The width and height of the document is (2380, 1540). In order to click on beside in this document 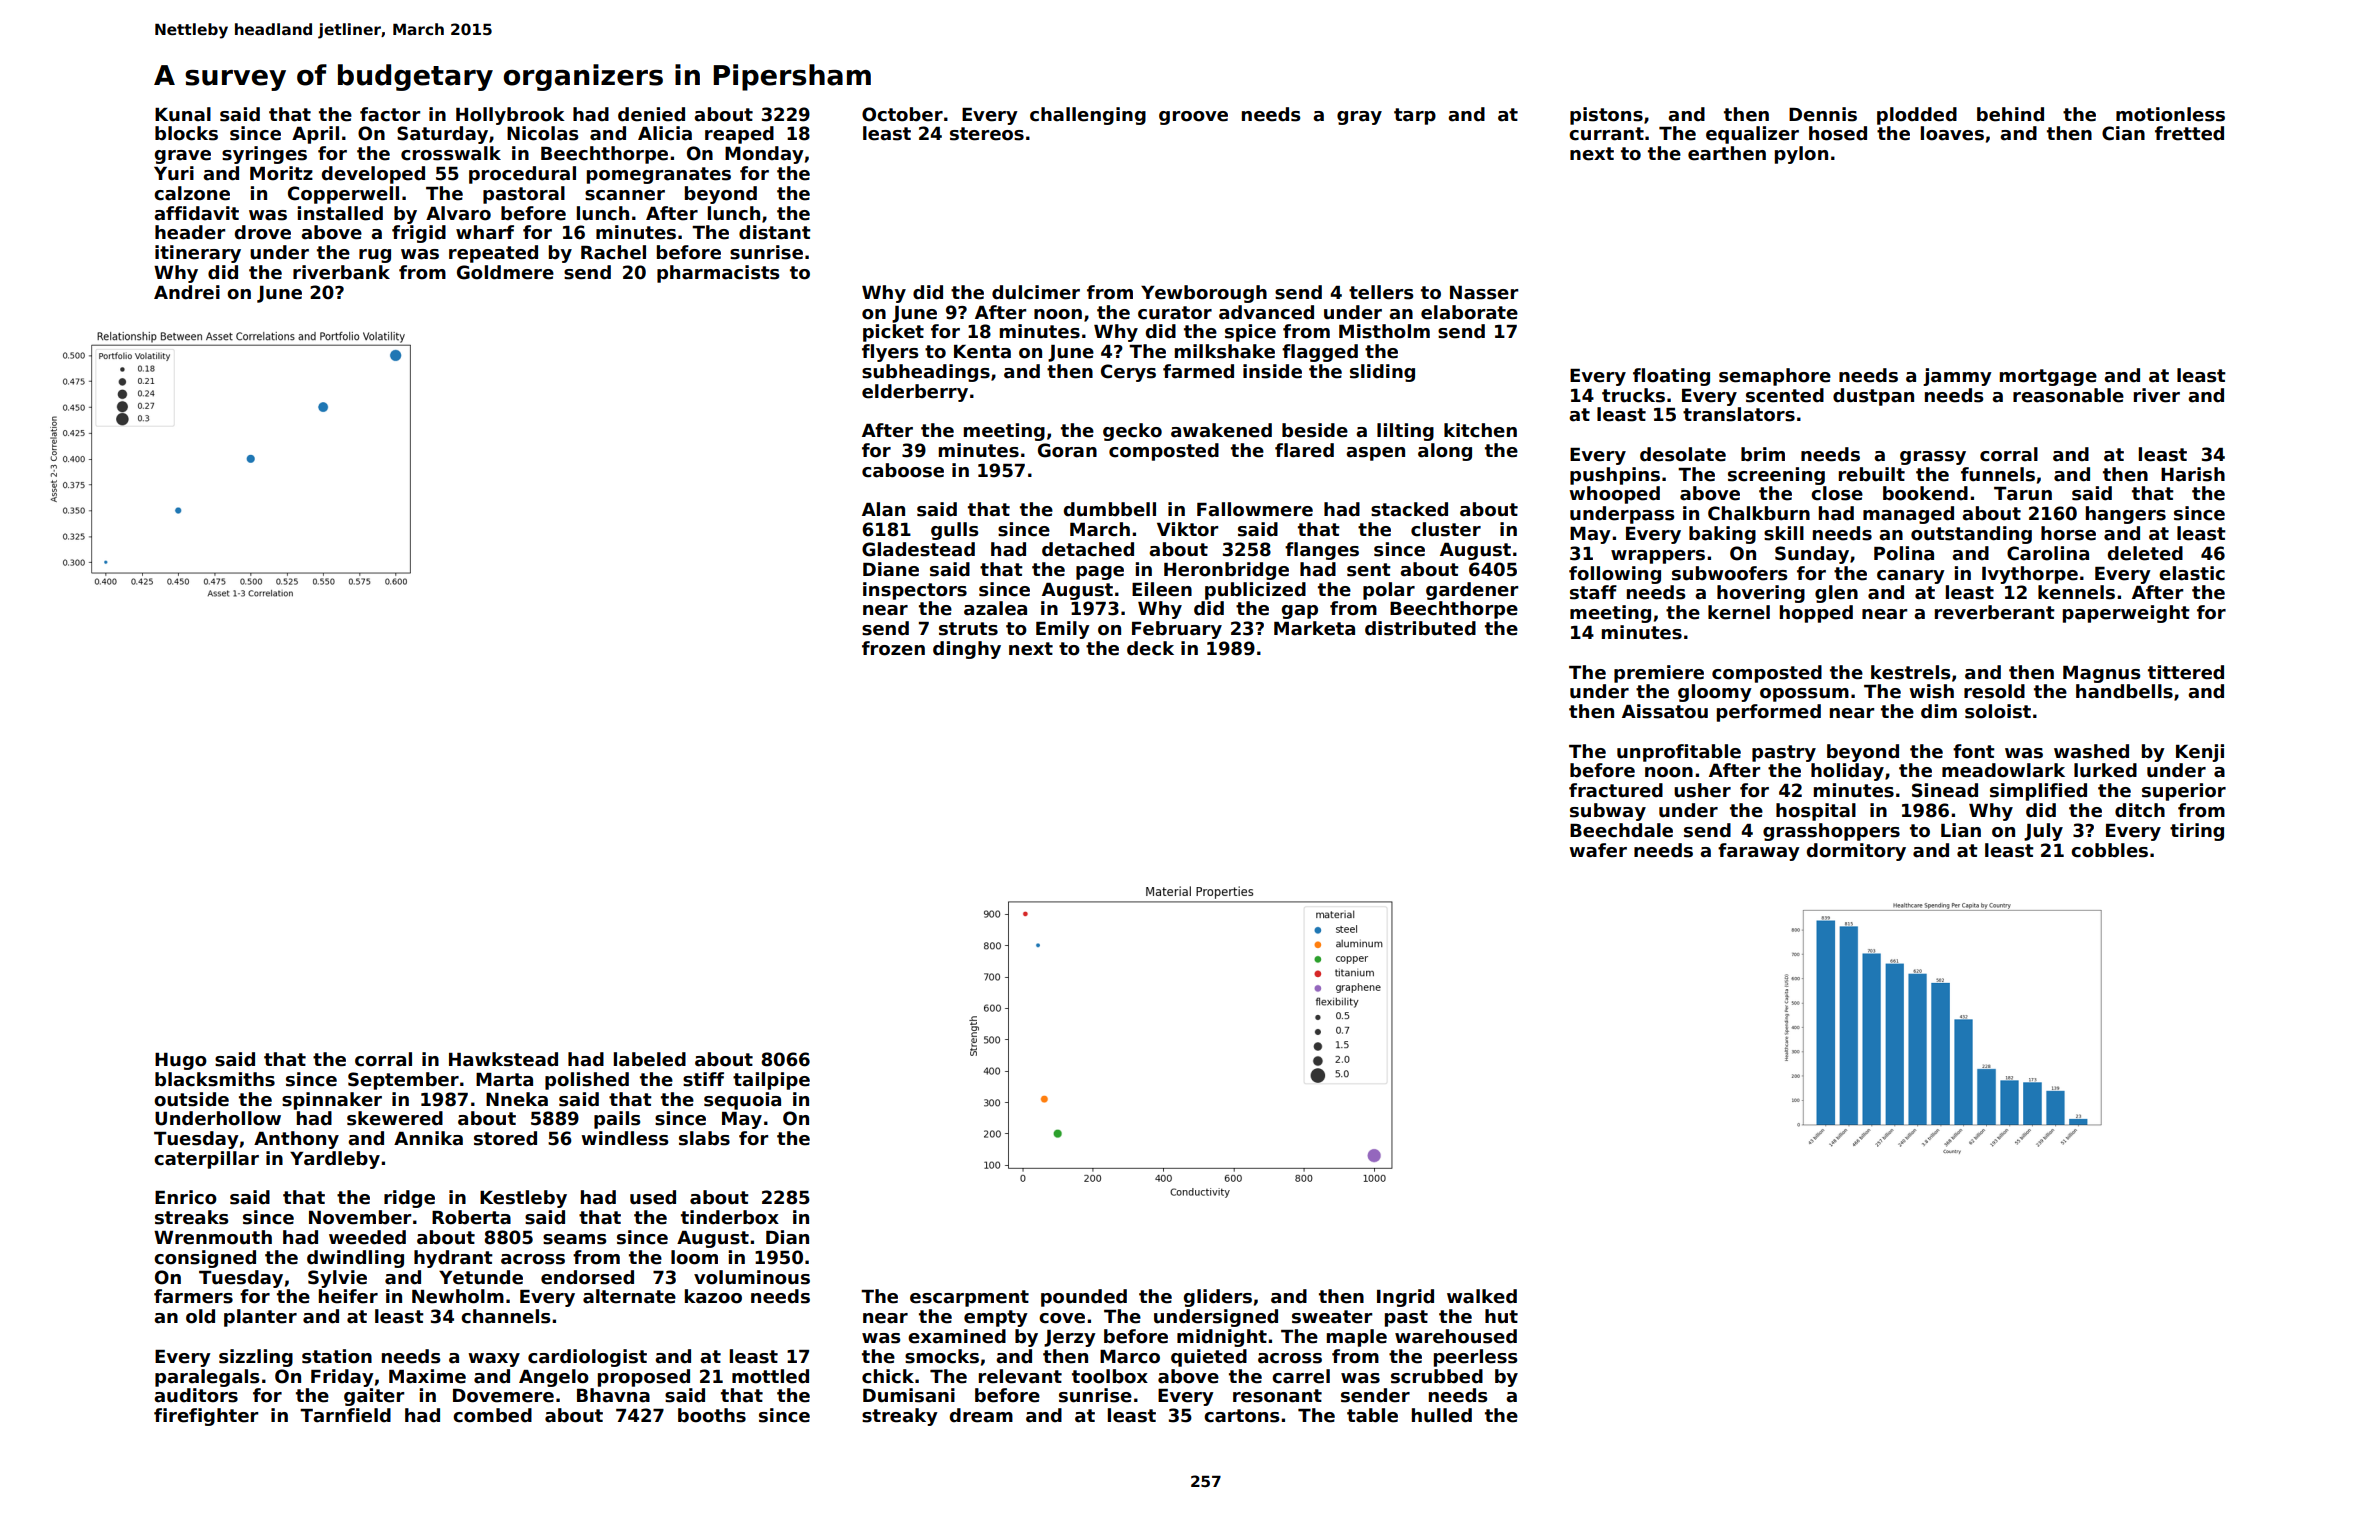, I will do `click(1315, 430)`.
